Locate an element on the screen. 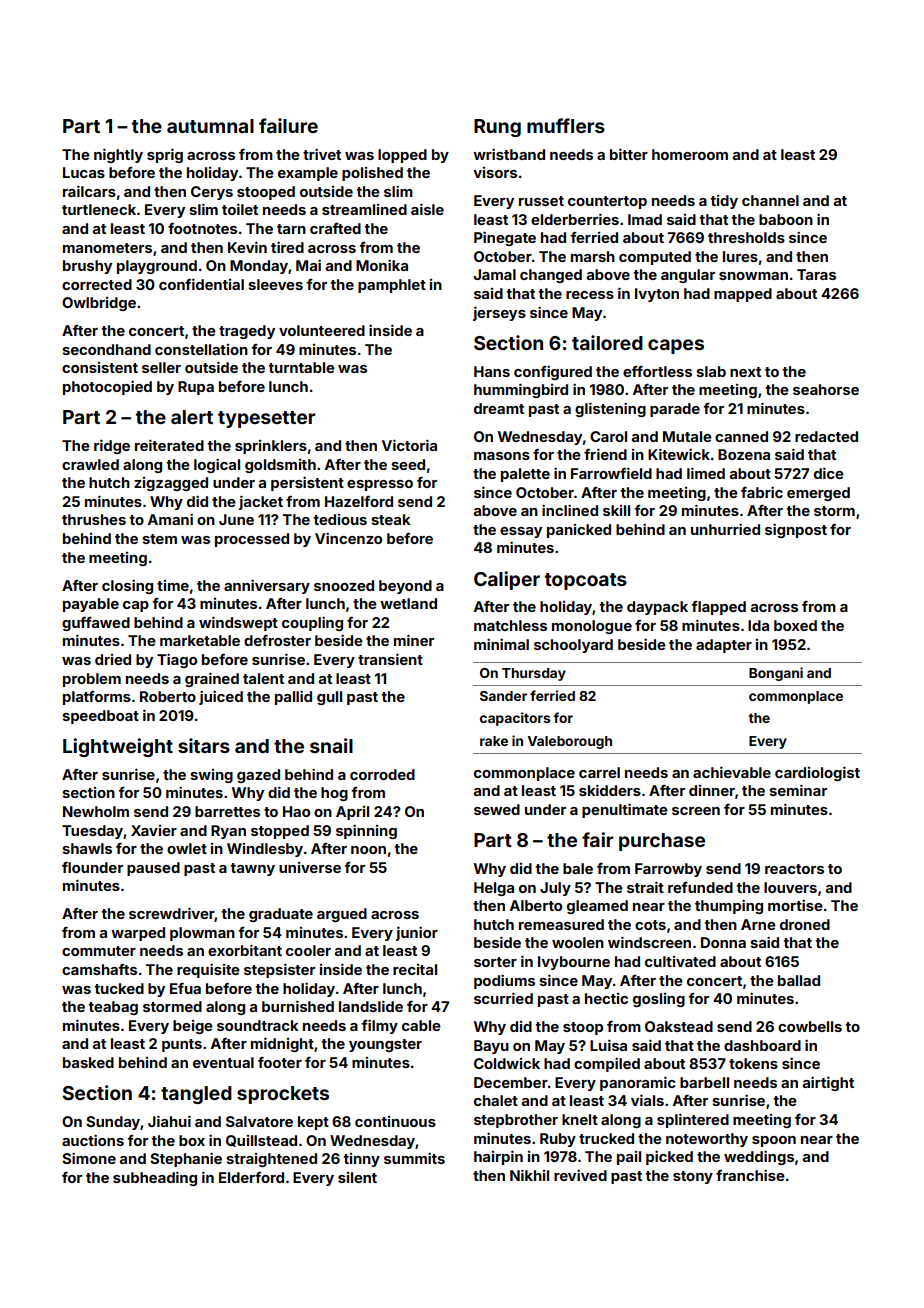 The width and height of the screenshot is (924, 1308). Victoria is located at coordinates (409, 445).
